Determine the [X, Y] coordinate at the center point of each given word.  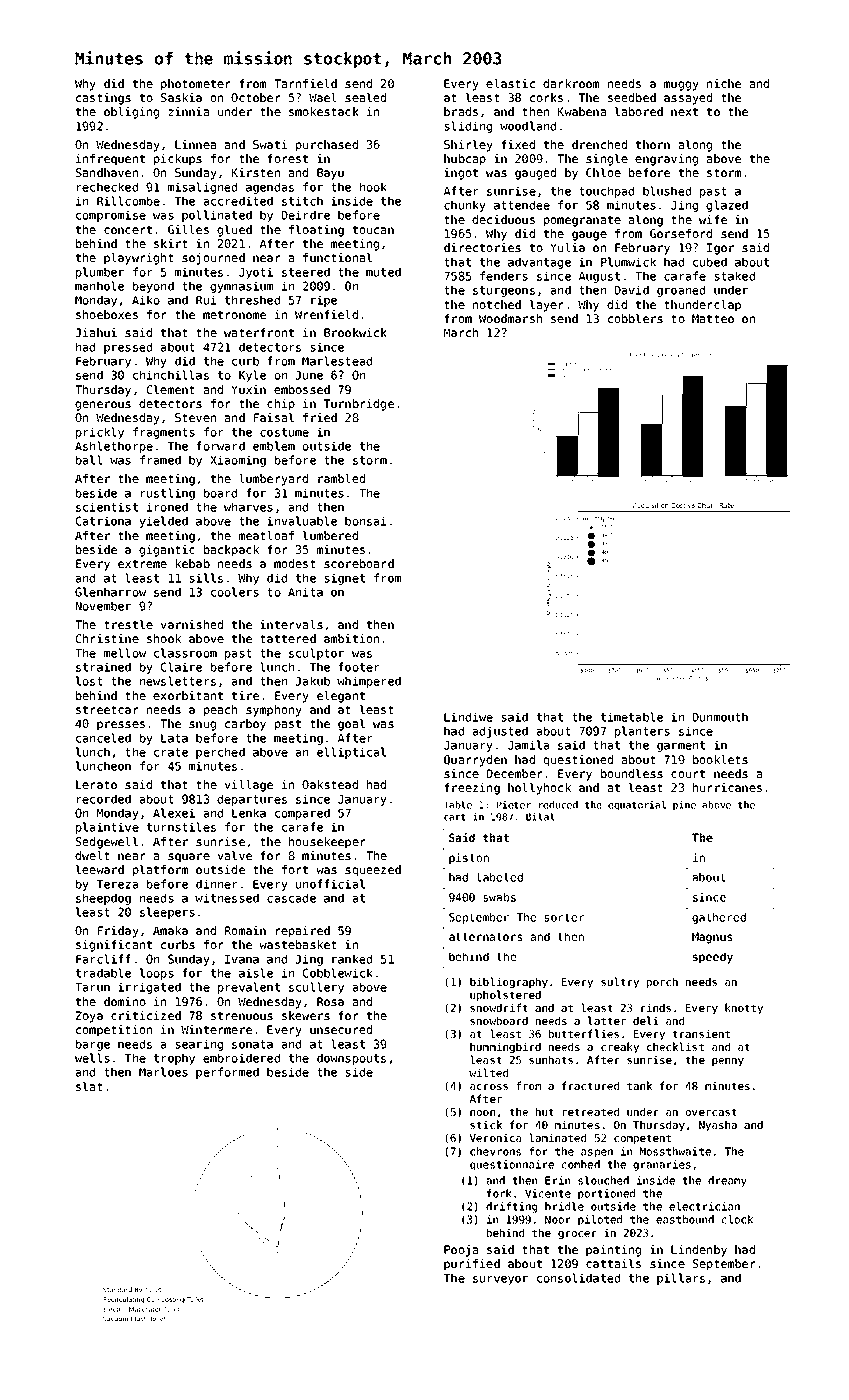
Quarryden [475, 761]
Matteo [713, 318]
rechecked [107, 187]
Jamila [528, 745]
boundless [632, 773]
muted [383, 272]
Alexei [174, 813]
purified [472, 1265]
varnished [191, 624]
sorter [564, 917]
